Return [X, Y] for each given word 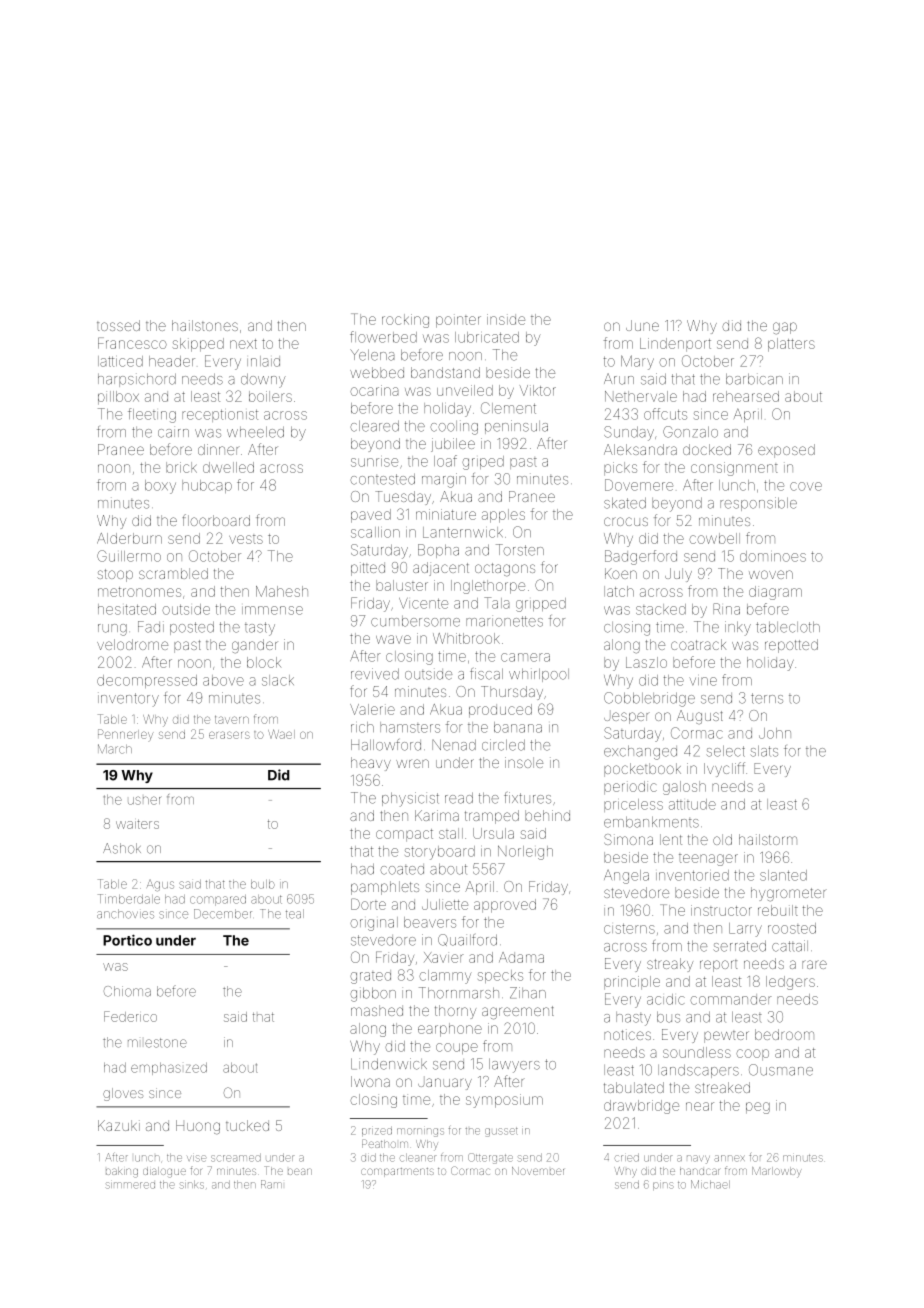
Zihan [528, 993]
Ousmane [781, 1070]
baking [122, 1172]
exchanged [640, 752]
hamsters [410, 727]
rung [112, 630]
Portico [127, 940]
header [172, 361]
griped [483, 463]
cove [806, 486]
